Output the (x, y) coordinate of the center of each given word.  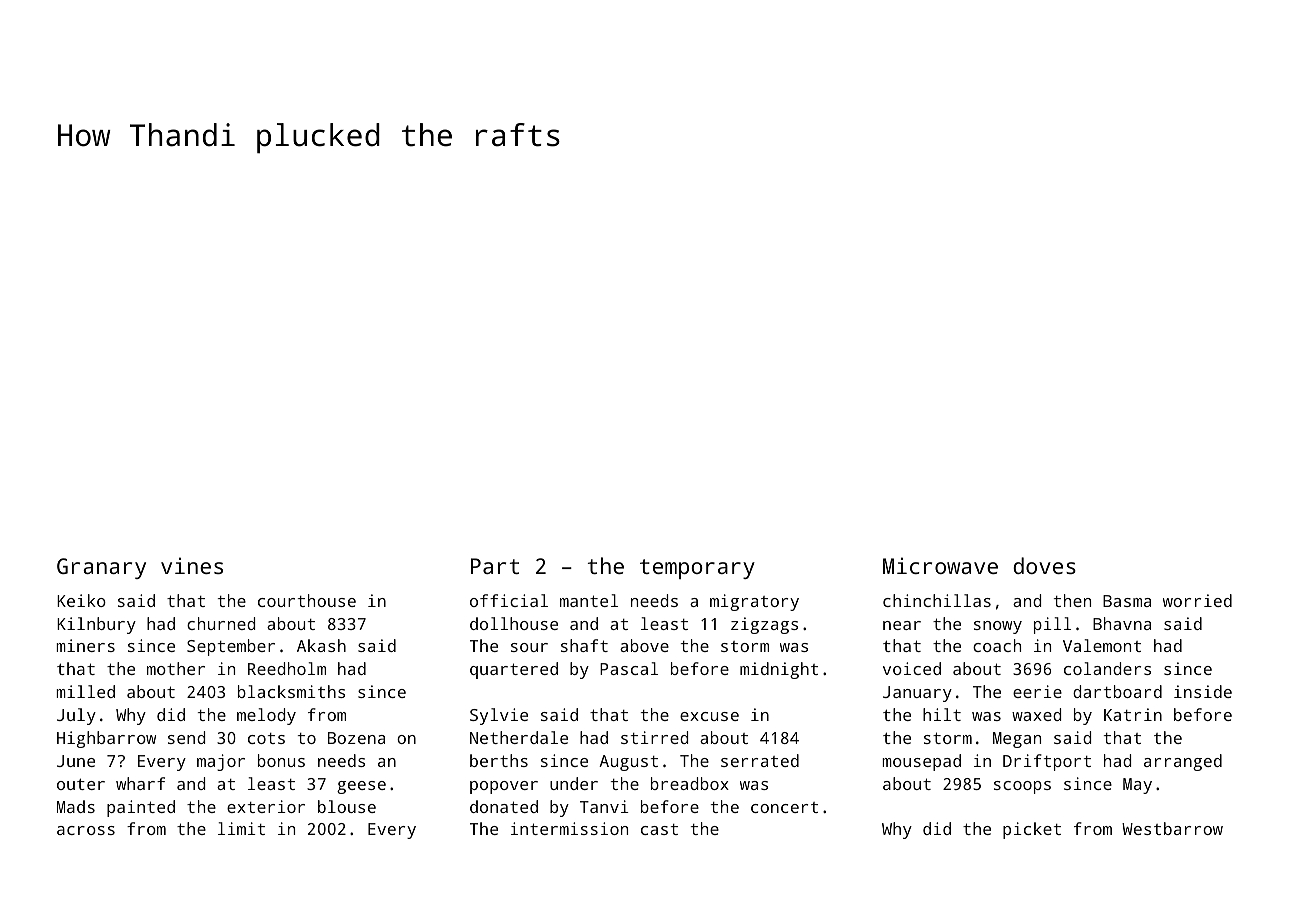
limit (241, 828)
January (917, 694)
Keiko (81, 600)
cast (659, 829)
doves (1044, 565)
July (76, 716)
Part (495, 566)
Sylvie (499, 716)
